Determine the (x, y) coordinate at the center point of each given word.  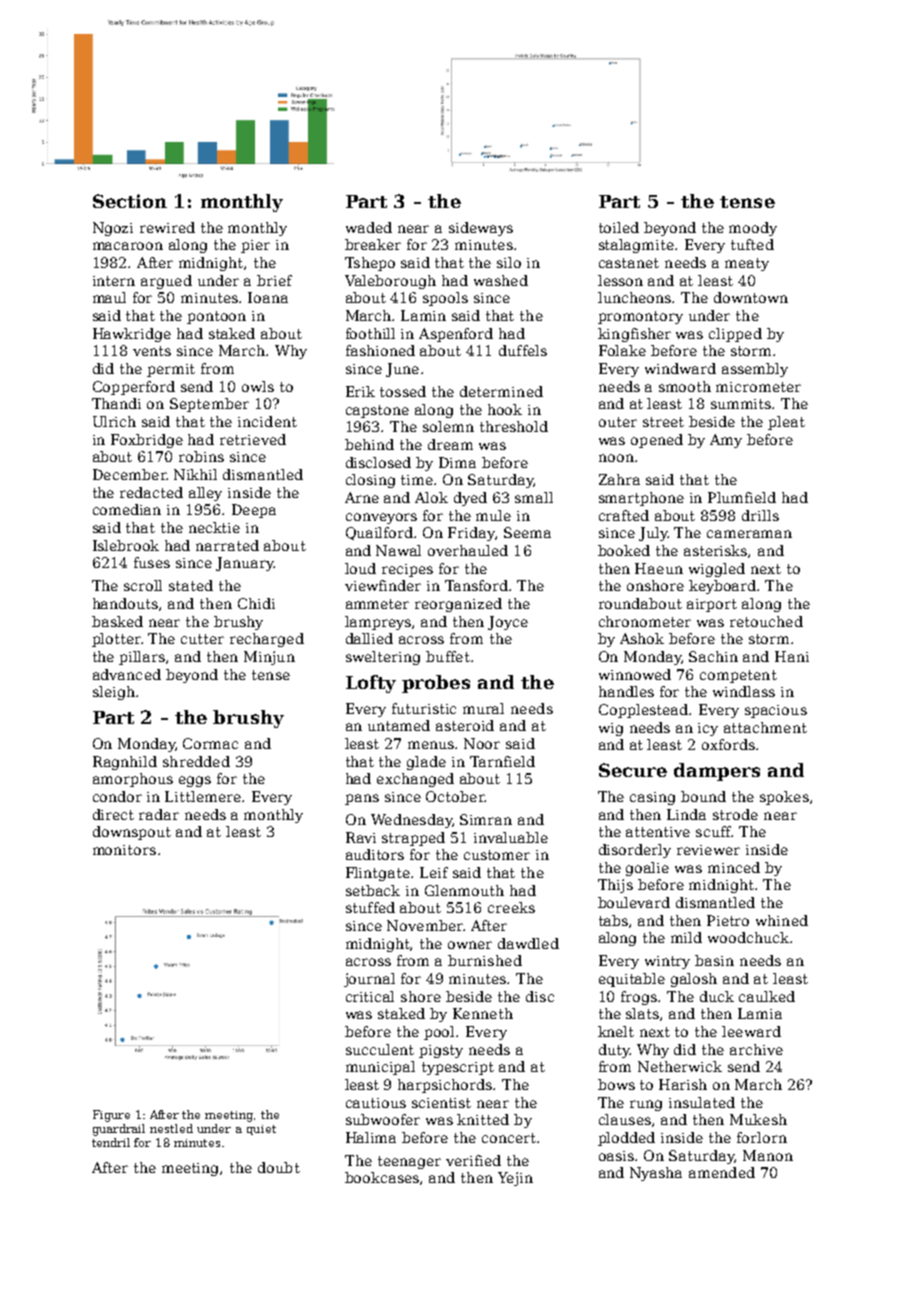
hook (505, 409)
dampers (717, 772)
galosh (694, 980)
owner (470, 945)
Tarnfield (502, 761)
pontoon (216, 317)
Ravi (361, 837)
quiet (261, 1130)
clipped (735, 335)
